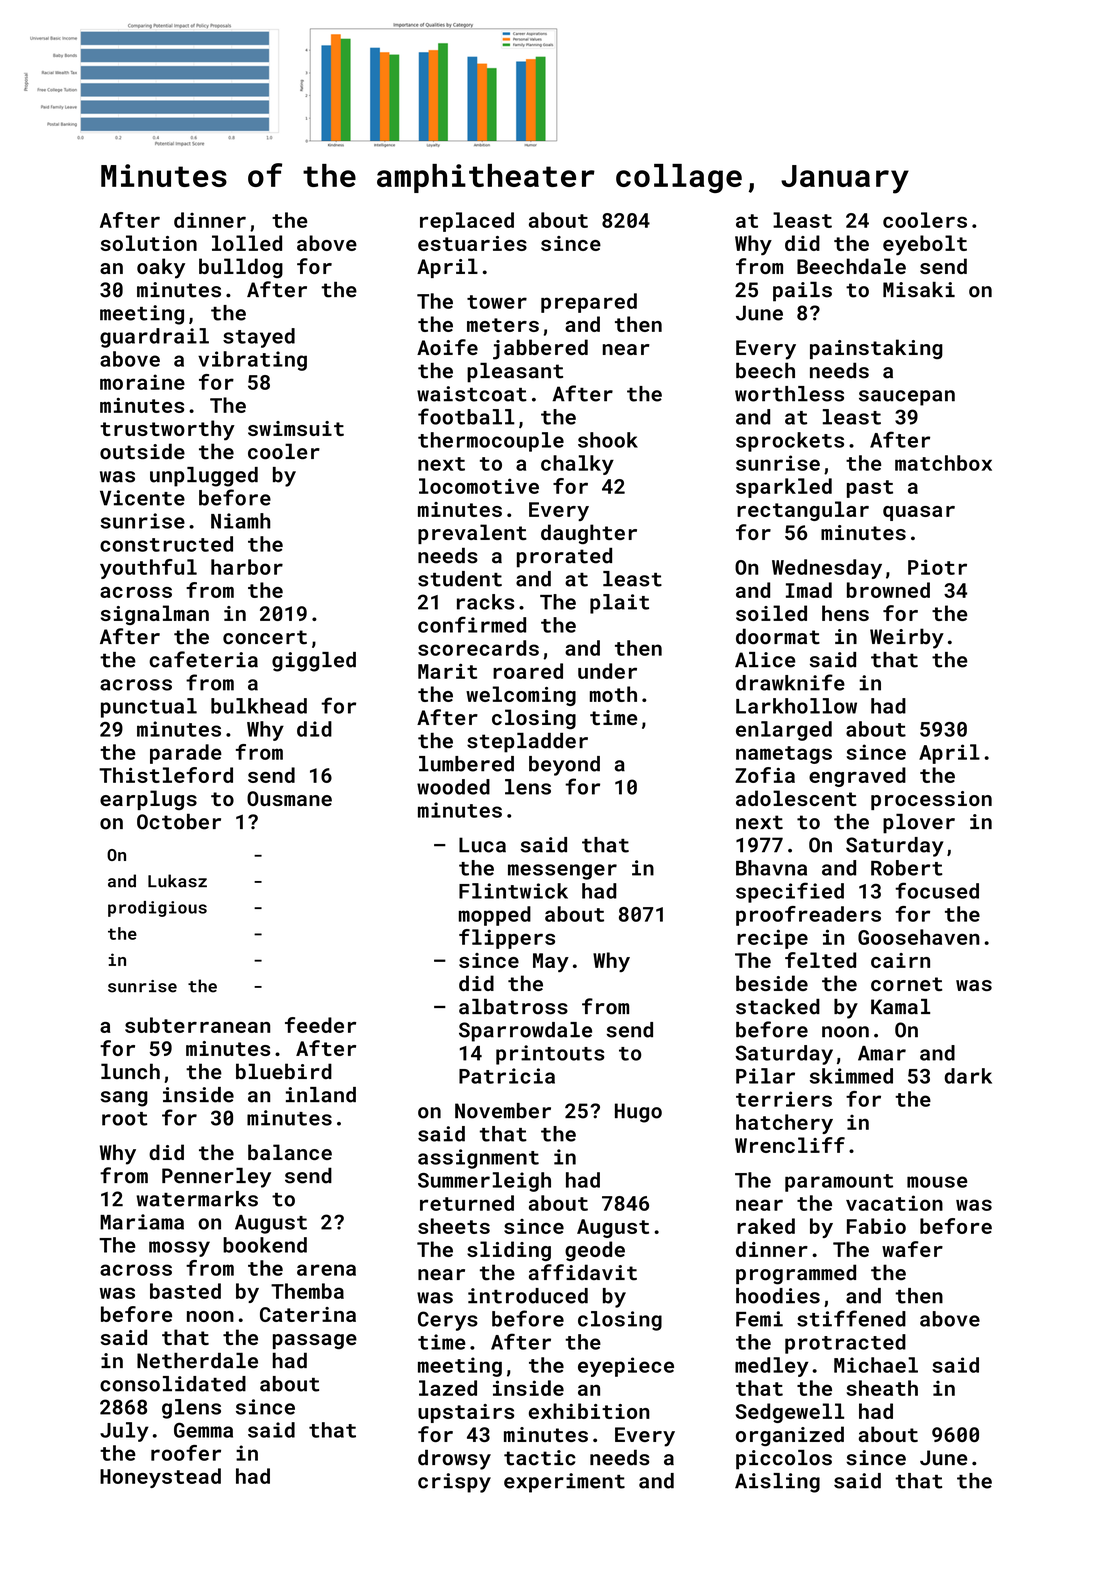 The height and width of the screenshot is (1587, 1096). What do you see at coordinates (247, 243) in the screenshot?
I see `lolled` at bounding box center [247, 243].
